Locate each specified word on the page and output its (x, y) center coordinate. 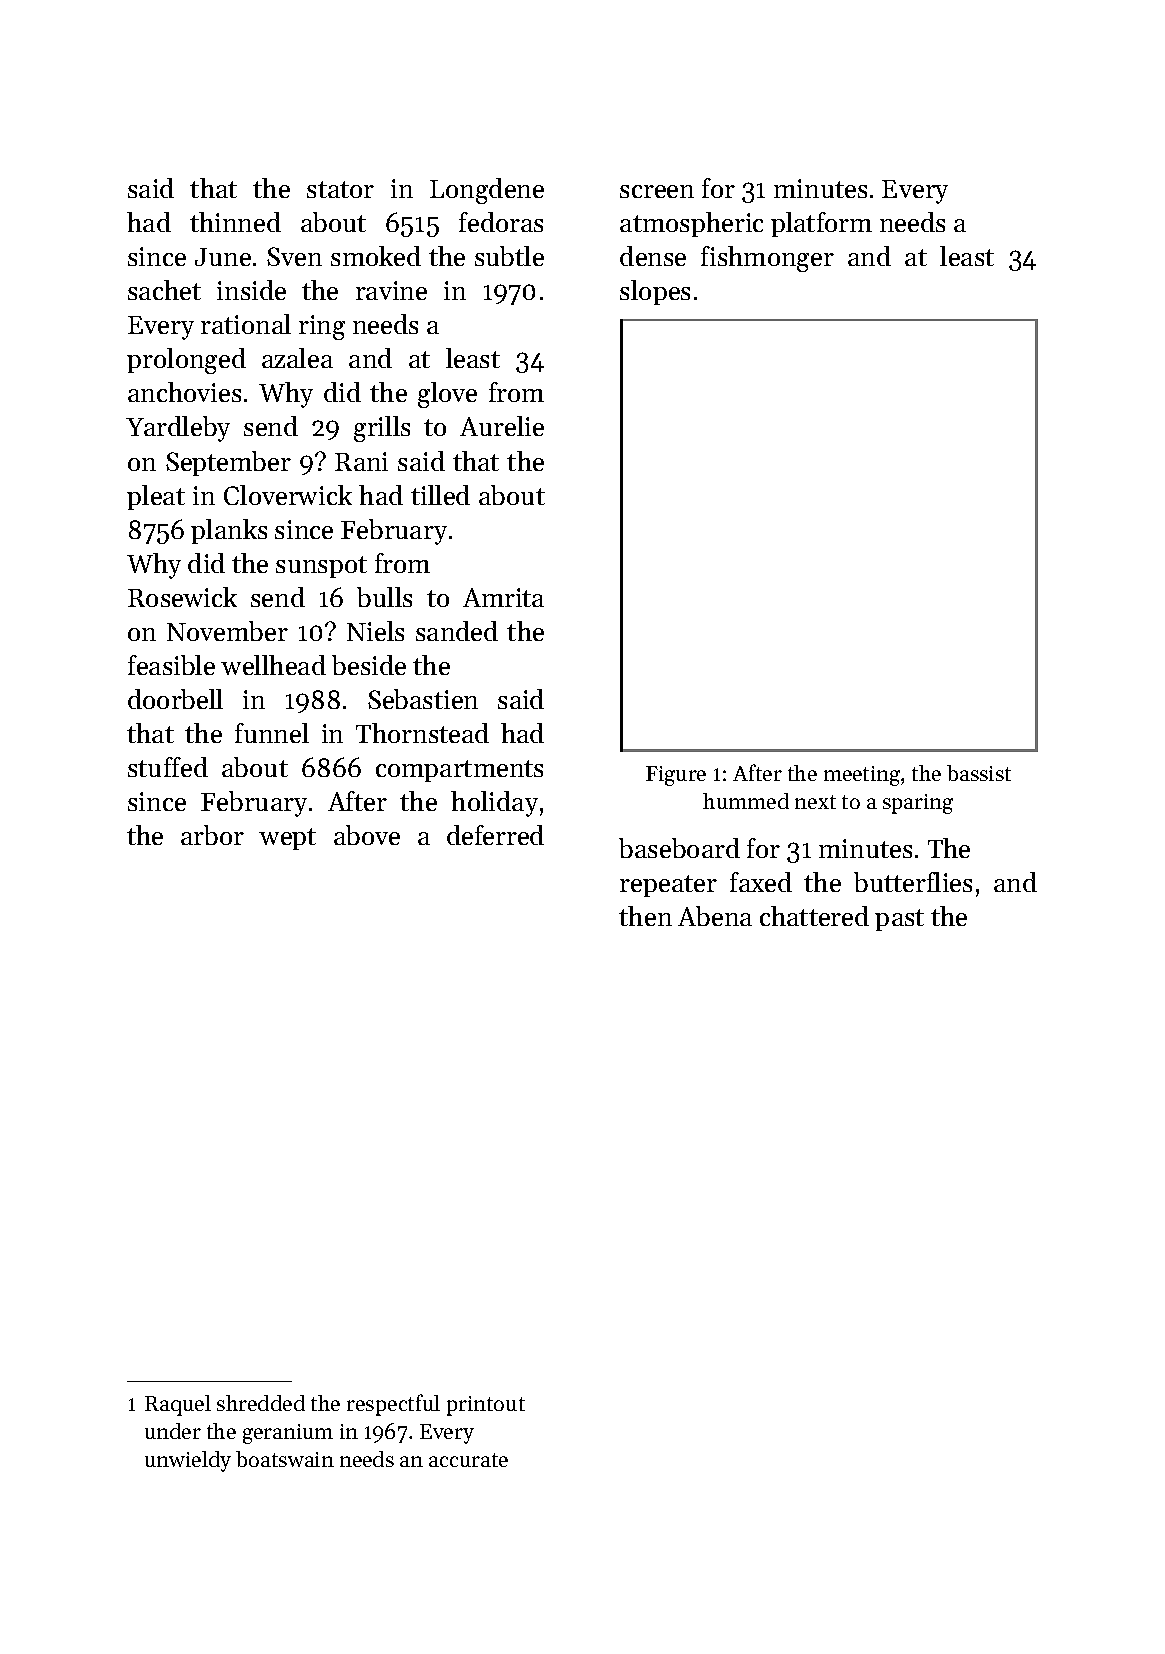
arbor (212, 835)
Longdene (487, 191)
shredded (261, 1403)
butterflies (913, 882)
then (645, 916)
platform (821, 224)
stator (340, 189)
